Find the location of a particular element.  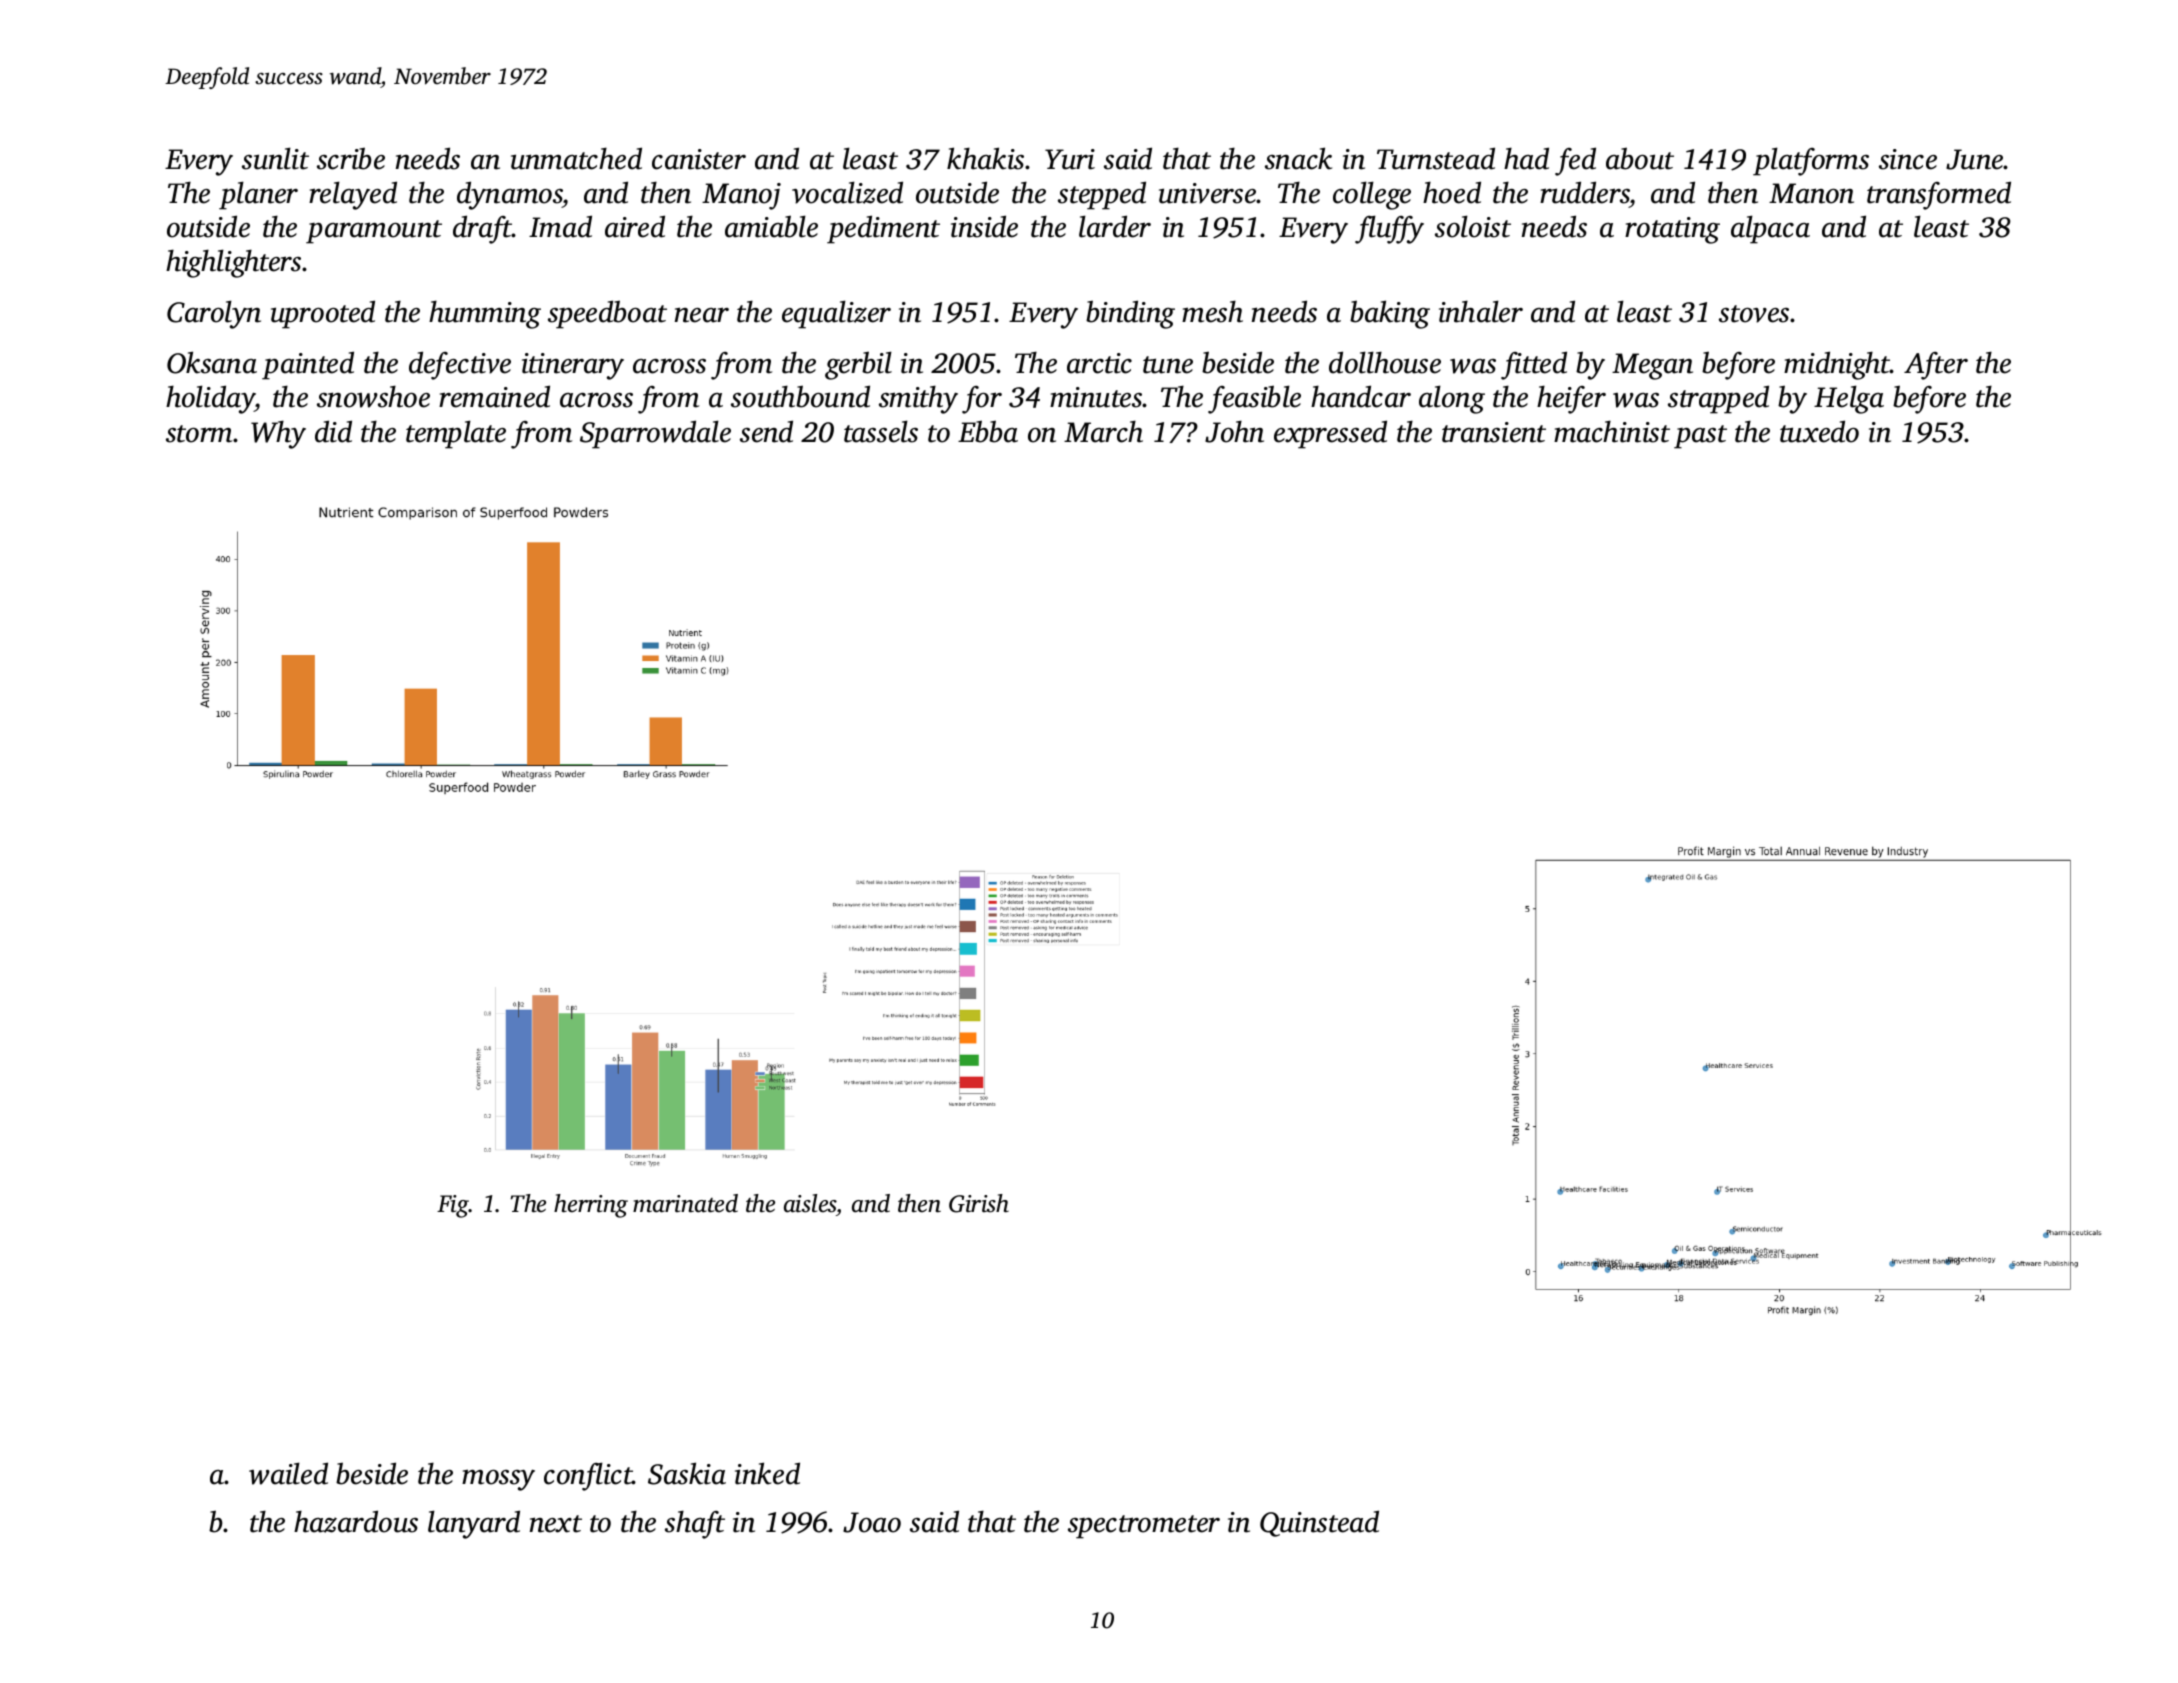

Girish is located at coordinates (979, 1203).
